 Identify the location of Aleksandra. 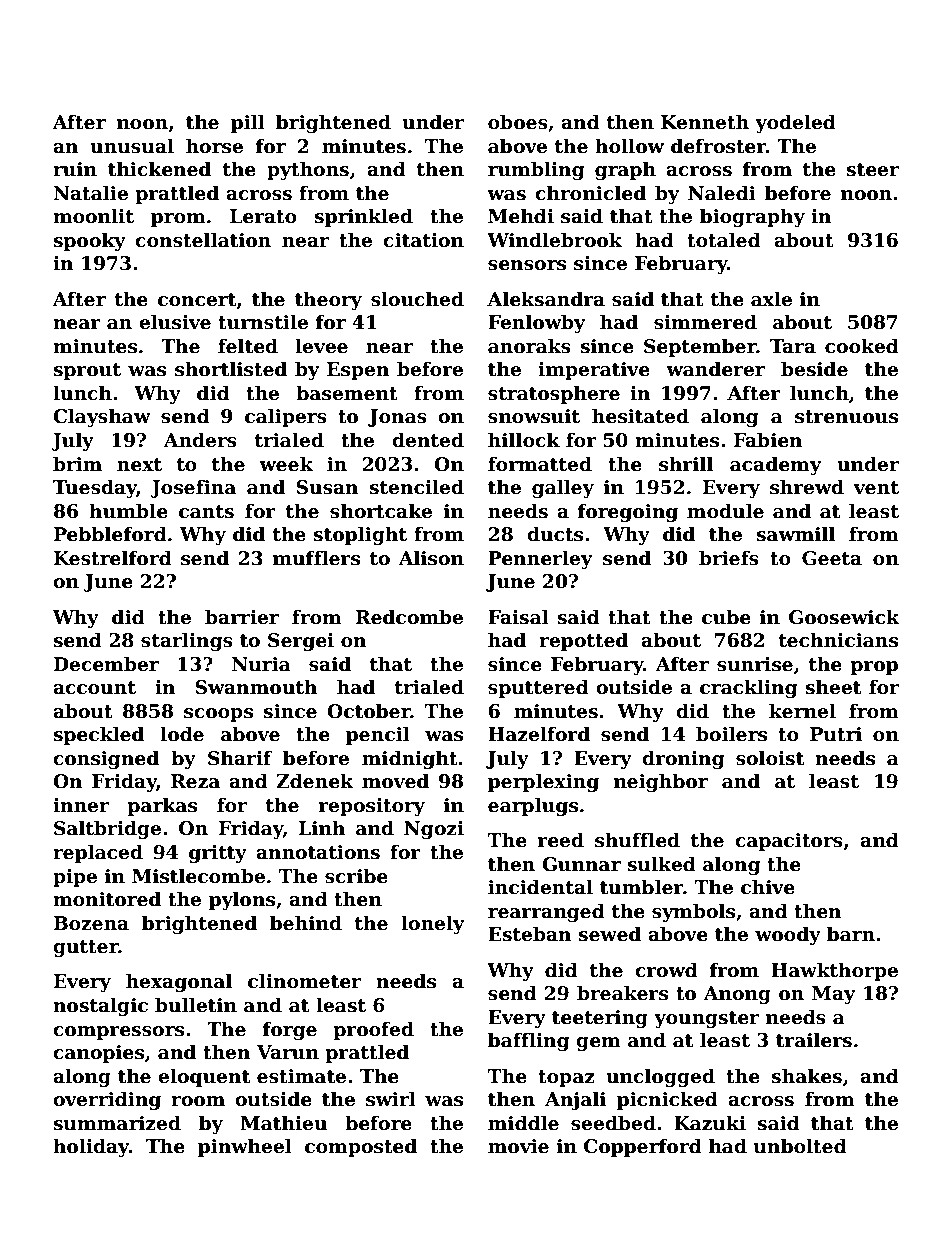
(546, 299).
